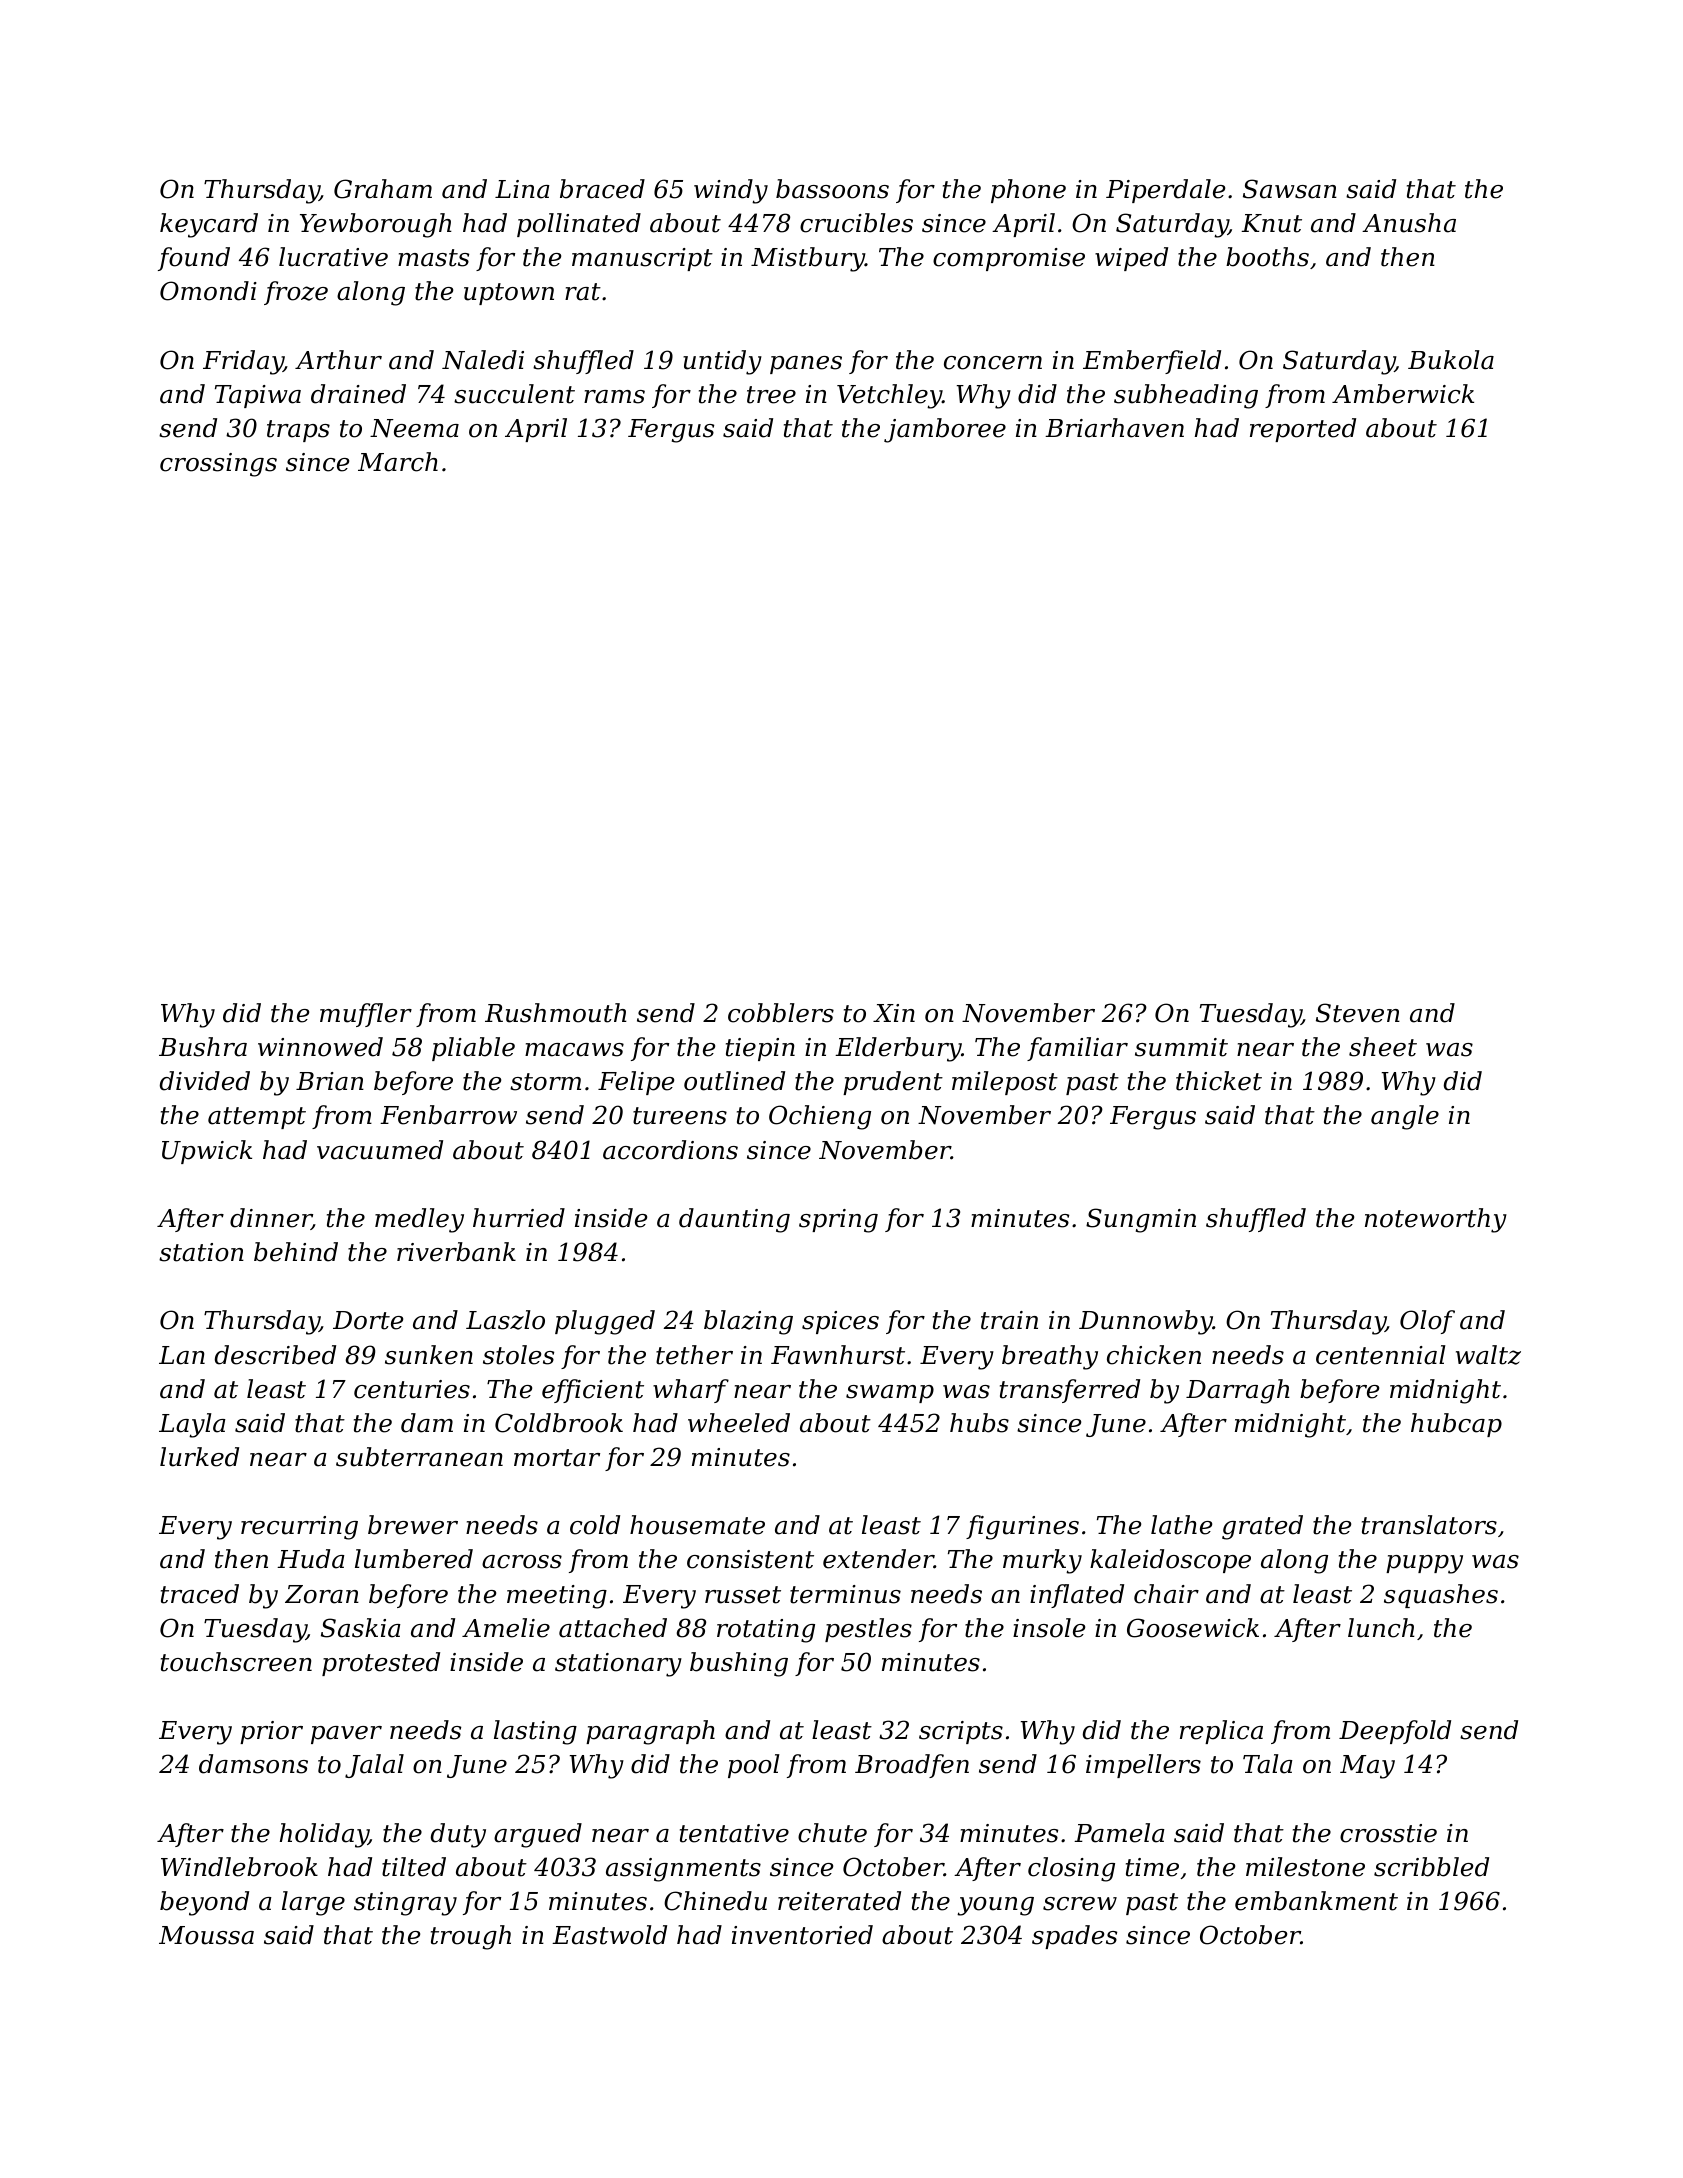  I want to click on Broadfen, so click(912, 1766).
